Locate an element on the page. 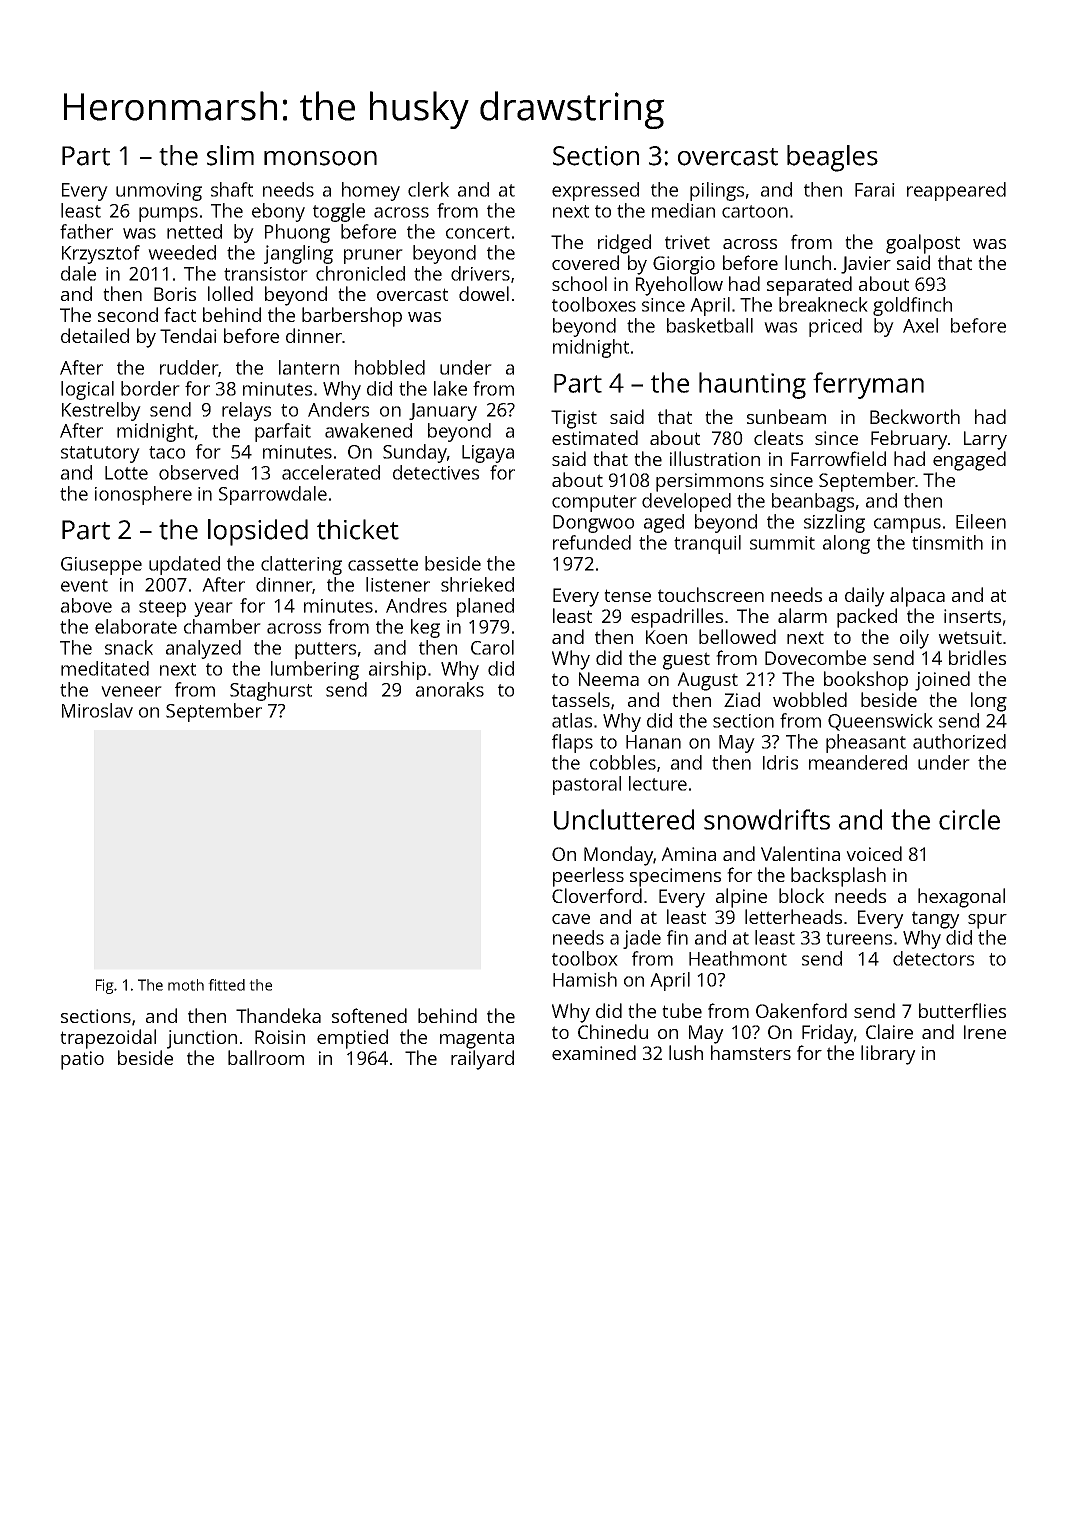 This page has height=1515, width=1067. lopsided is located at coordinates (258, 532).
